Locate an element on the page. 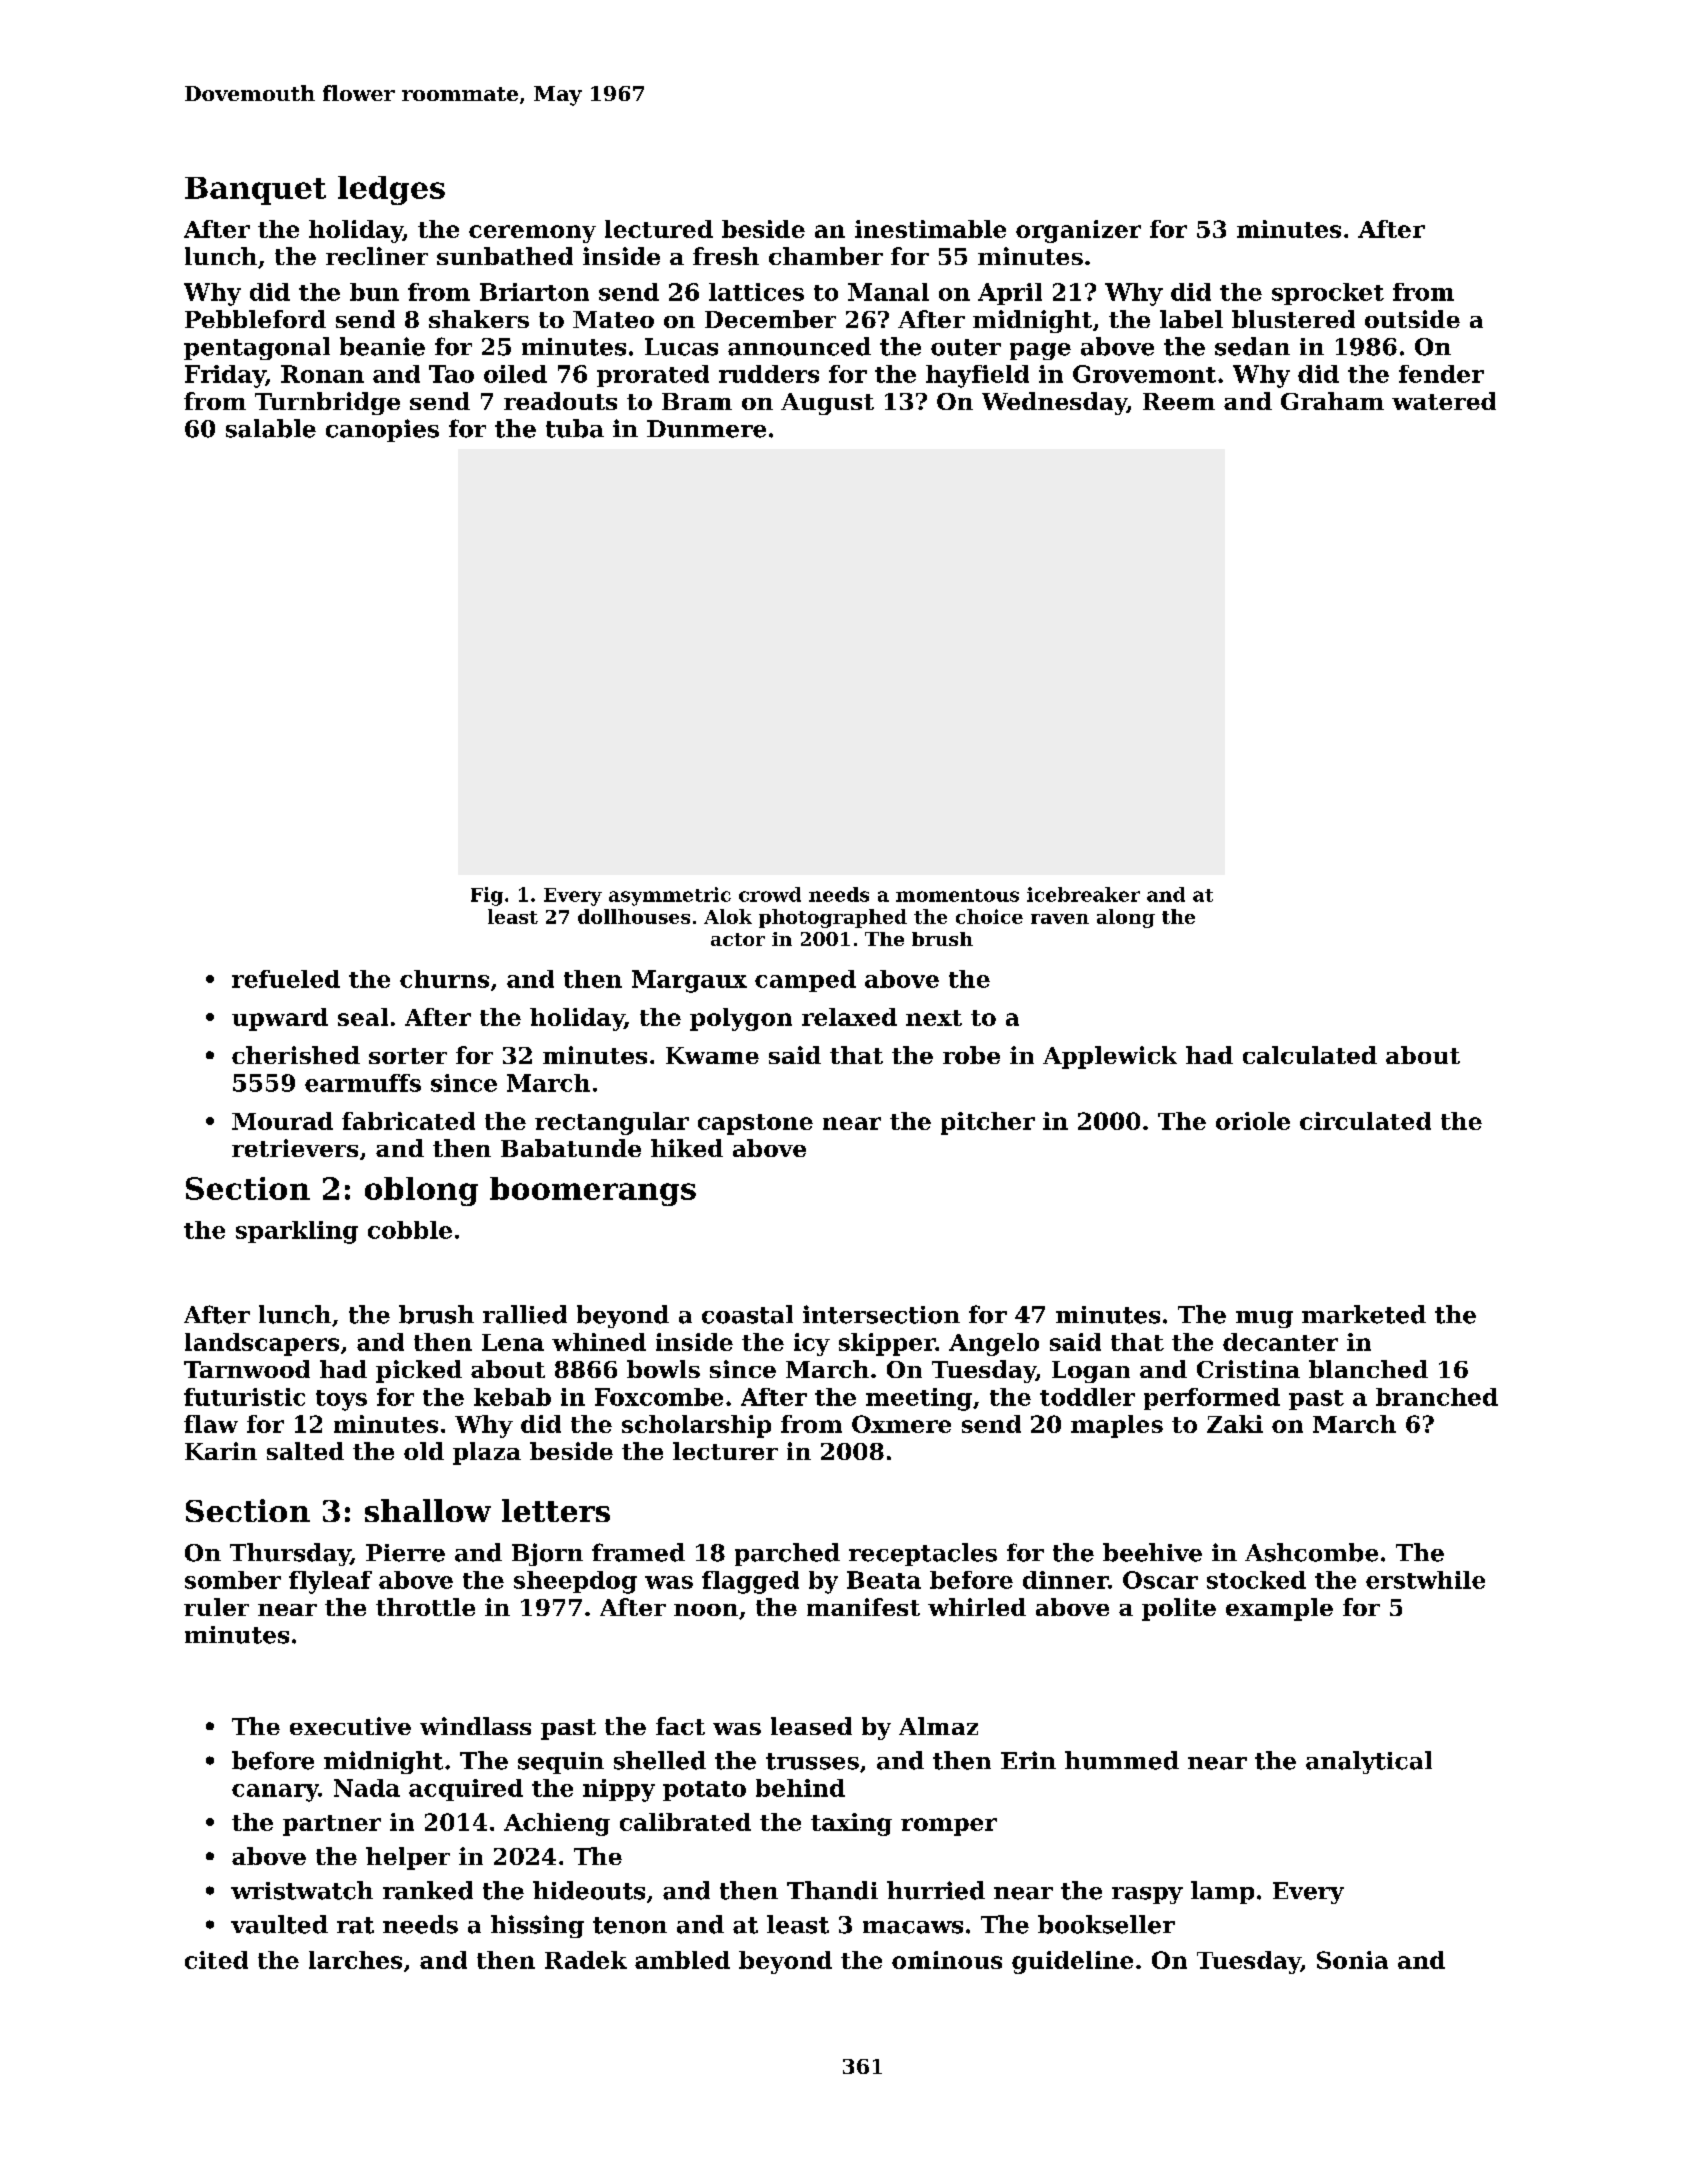 The width and height of the document is (1683, 2178). canary is located at coordinates (275, 1793).
